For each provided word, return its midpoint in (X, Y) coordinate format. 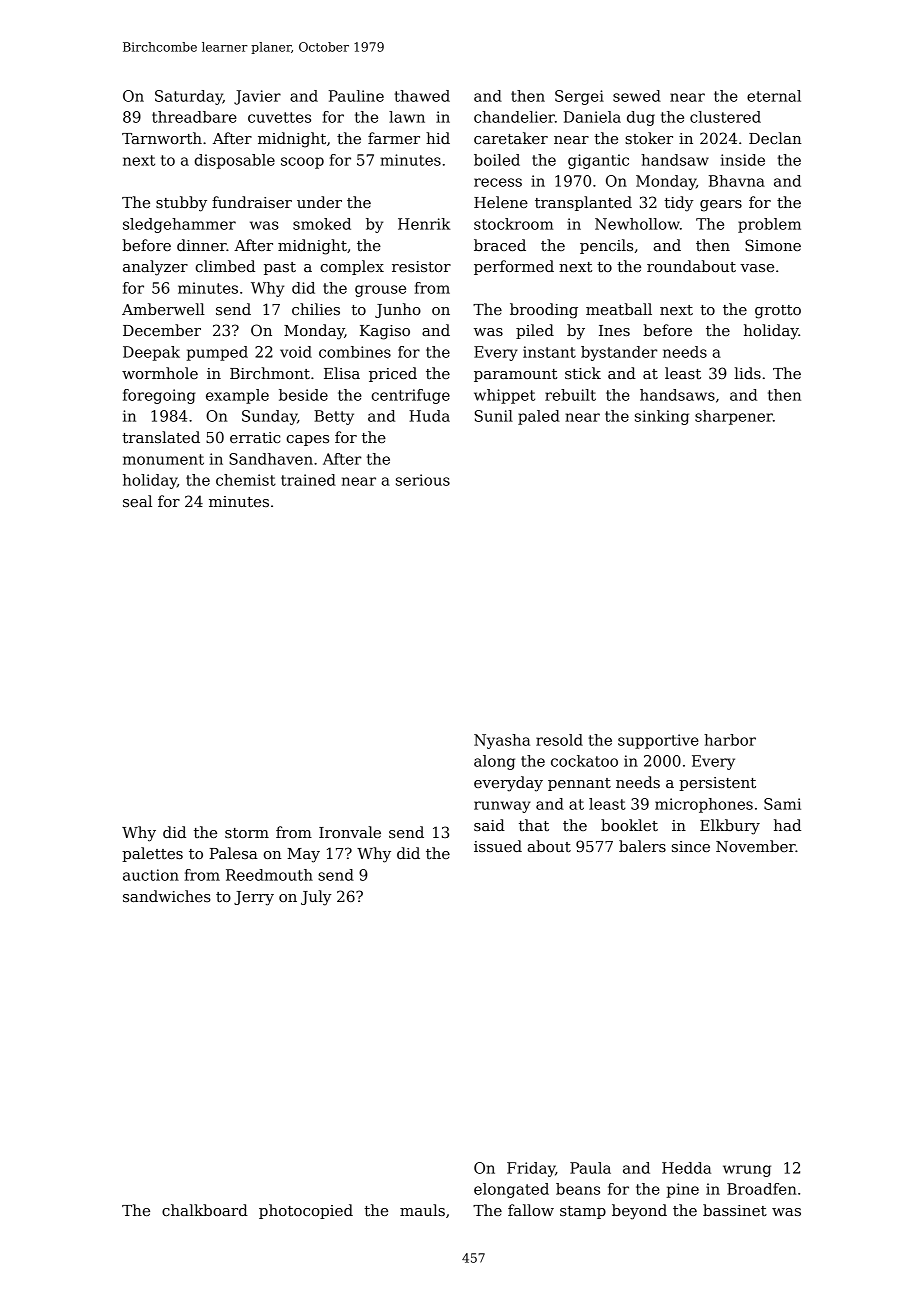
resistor (421, 266)
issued (498, 846)
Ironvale (350, 832)
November (756, 846)
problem (769, 225)
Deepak (151, 353)
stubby (181, 204)
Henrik (424, 224)
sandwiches (167, 896)
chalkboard (205, 1210)
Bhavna (737, 181)
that (534, 825)
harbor (730, 740)
